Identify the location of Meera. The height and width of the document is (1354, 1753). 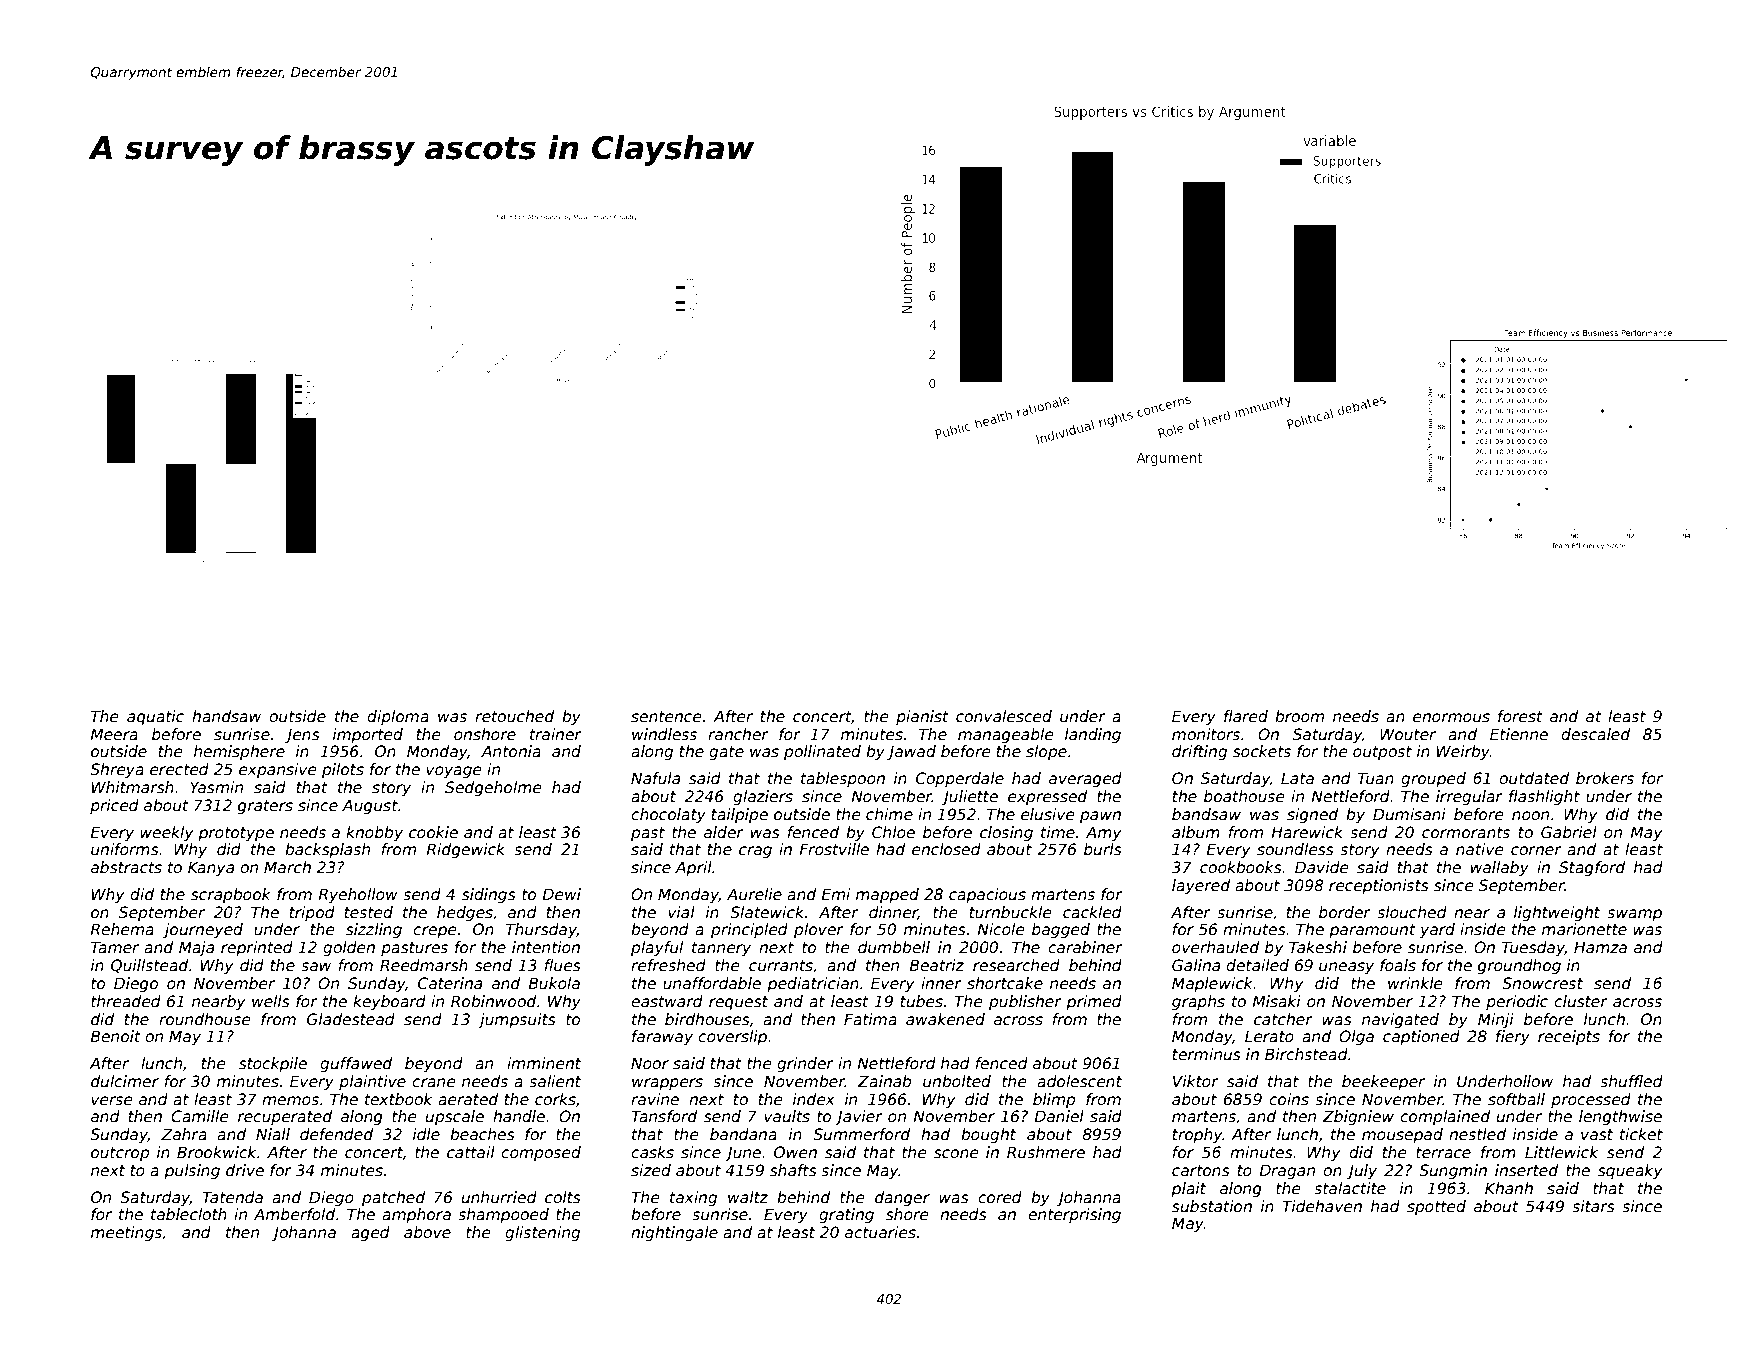
(114, 734).
